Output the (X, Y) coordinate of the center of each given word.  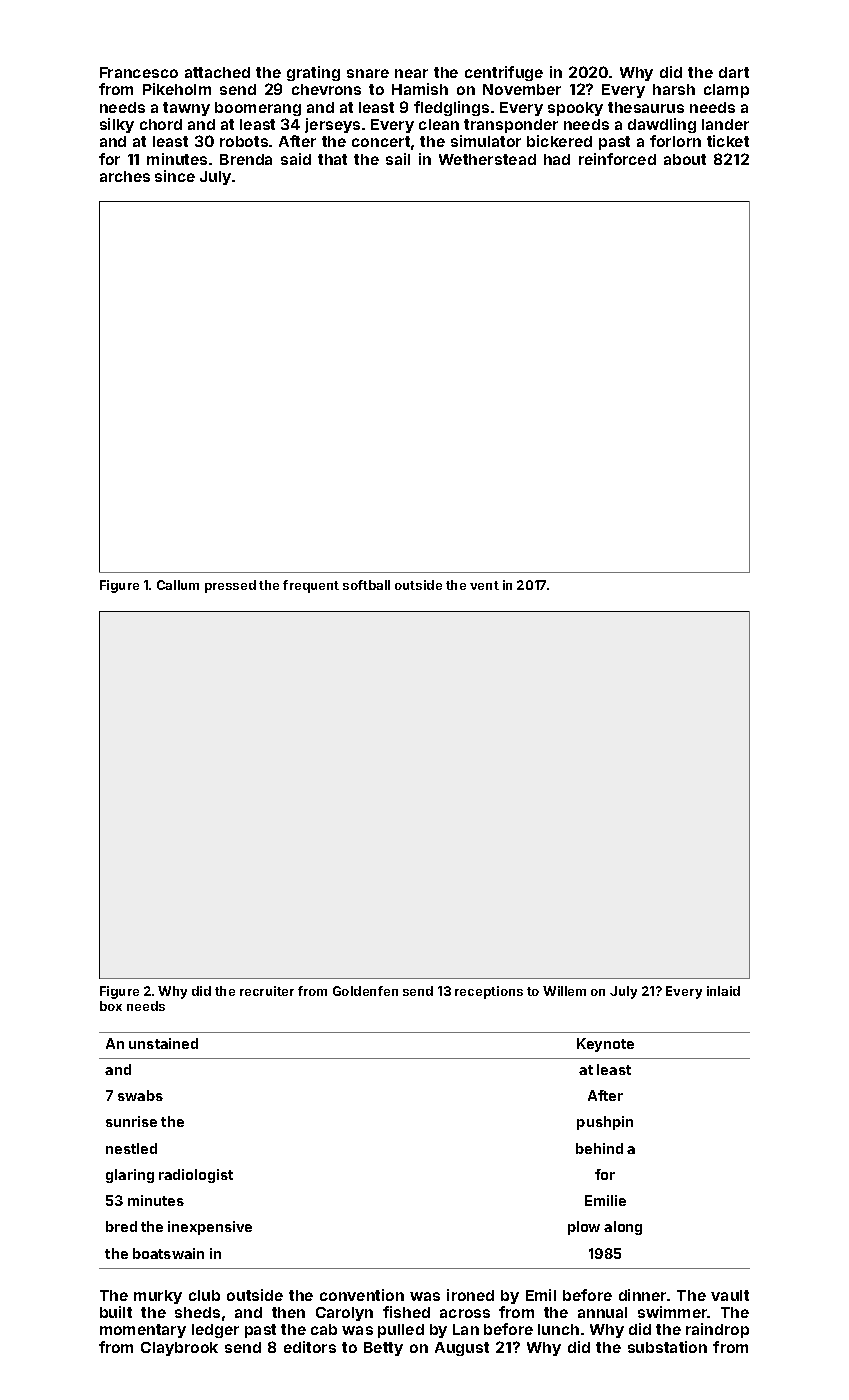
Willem (564, 991)
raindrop (717, 1330)
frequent (311, 586)
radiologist (196, 1176)
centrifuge (504, 73)
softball (366, 585)
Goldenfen (365, 991)
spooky (575, 109)
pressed (230, 586)
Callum (178, 585)
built (116, 1312)
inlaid (723, 991)
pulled (401, 1331)
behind (599, 1148)
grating (313, 73)
